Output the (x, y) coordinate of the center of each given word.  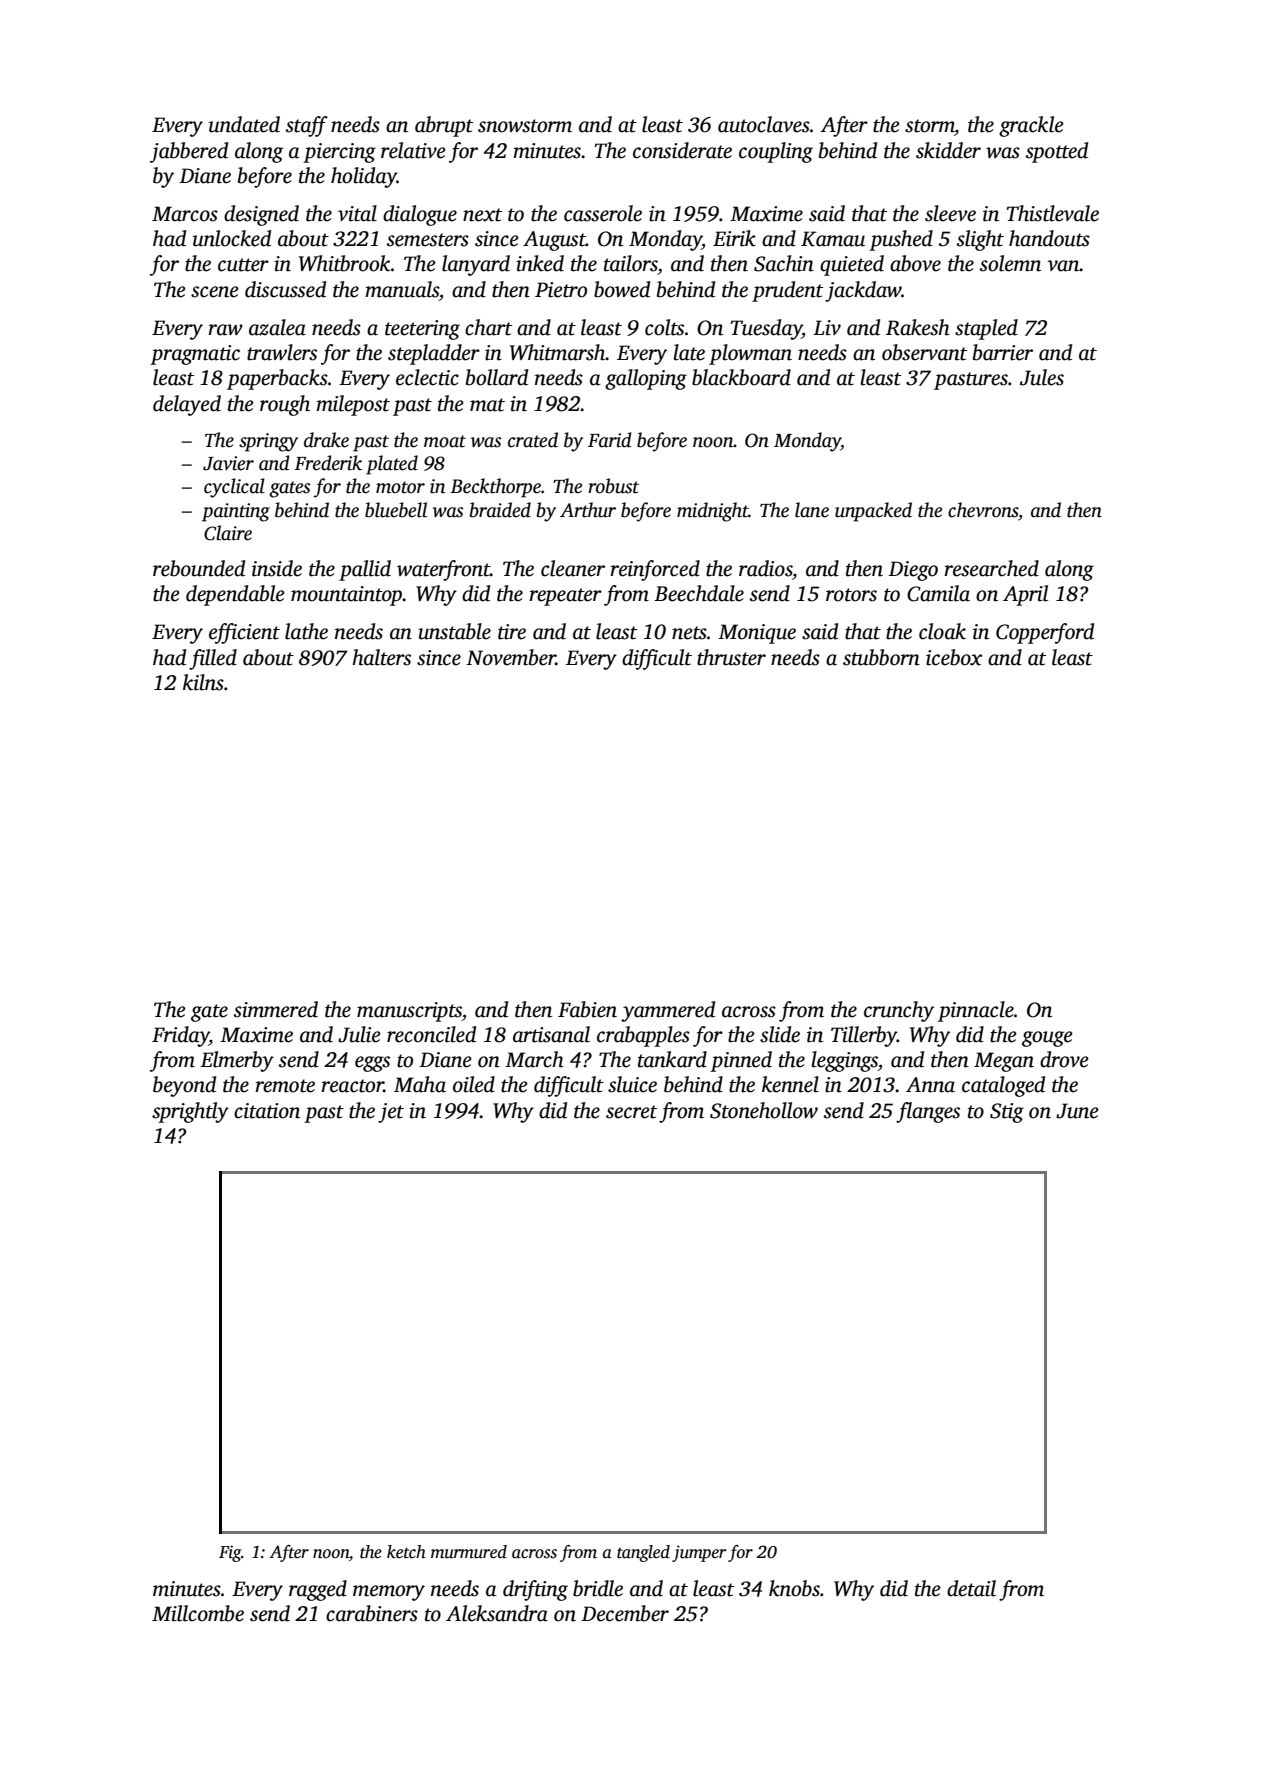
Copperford (1045, 633)
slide (780, 1034)
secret (631, 1112)
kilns (203, 682)
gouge (1047, 1039)
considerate (682, 150)
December (625, 1613)
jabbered (189, 152)
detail (971, 1588)
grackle (1031, 126)
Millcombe (198, 1613)
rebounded (199, 568)
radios (765, 568)
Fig (230, 1553)
